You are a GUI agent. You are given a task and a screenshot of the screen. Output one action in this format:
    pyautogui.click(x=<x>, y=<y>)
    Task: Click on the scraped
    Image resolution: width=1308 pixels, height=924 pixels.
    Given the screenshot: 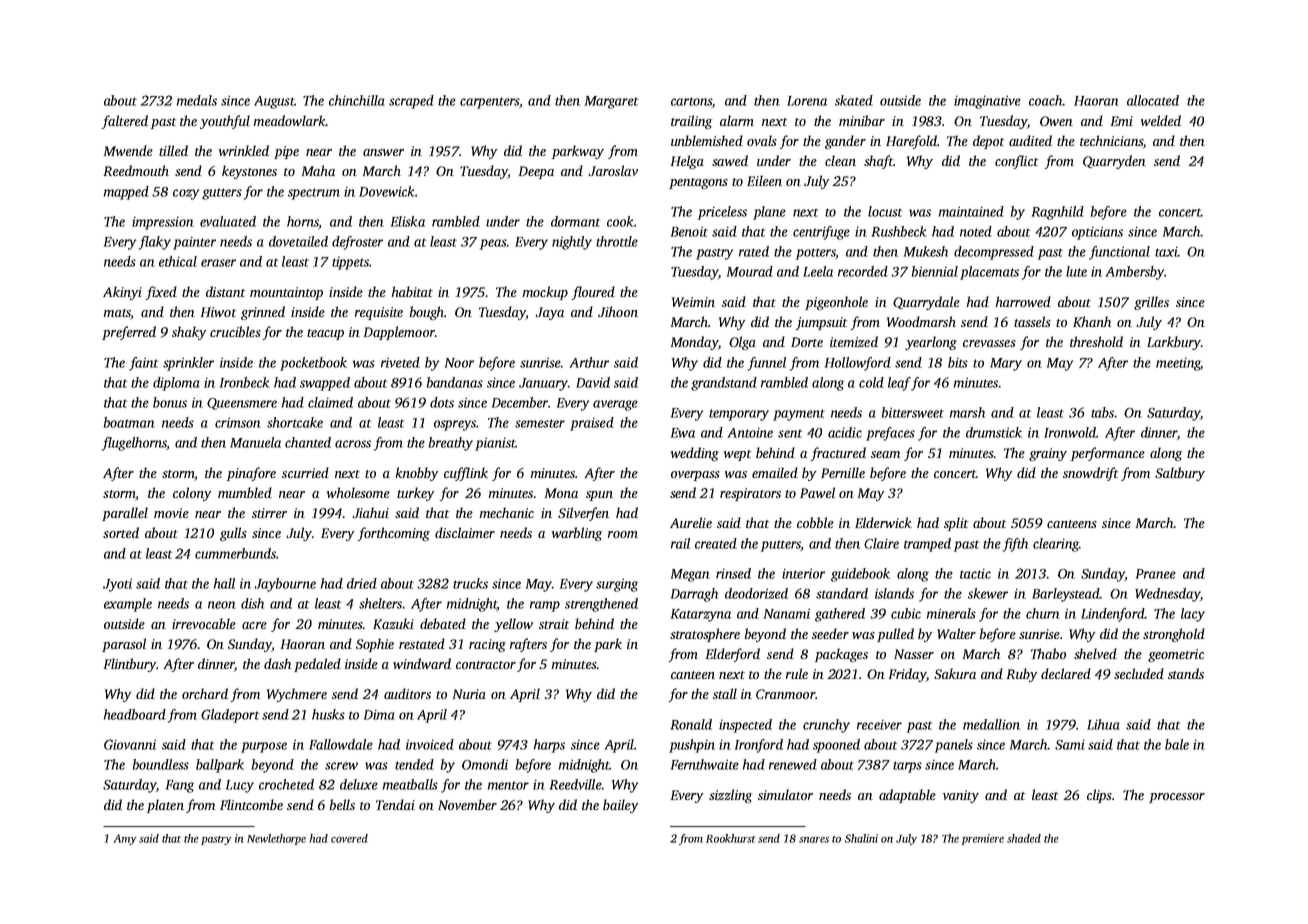 What is the action you would take?
    pyautogui.click(x=411, y=102)
